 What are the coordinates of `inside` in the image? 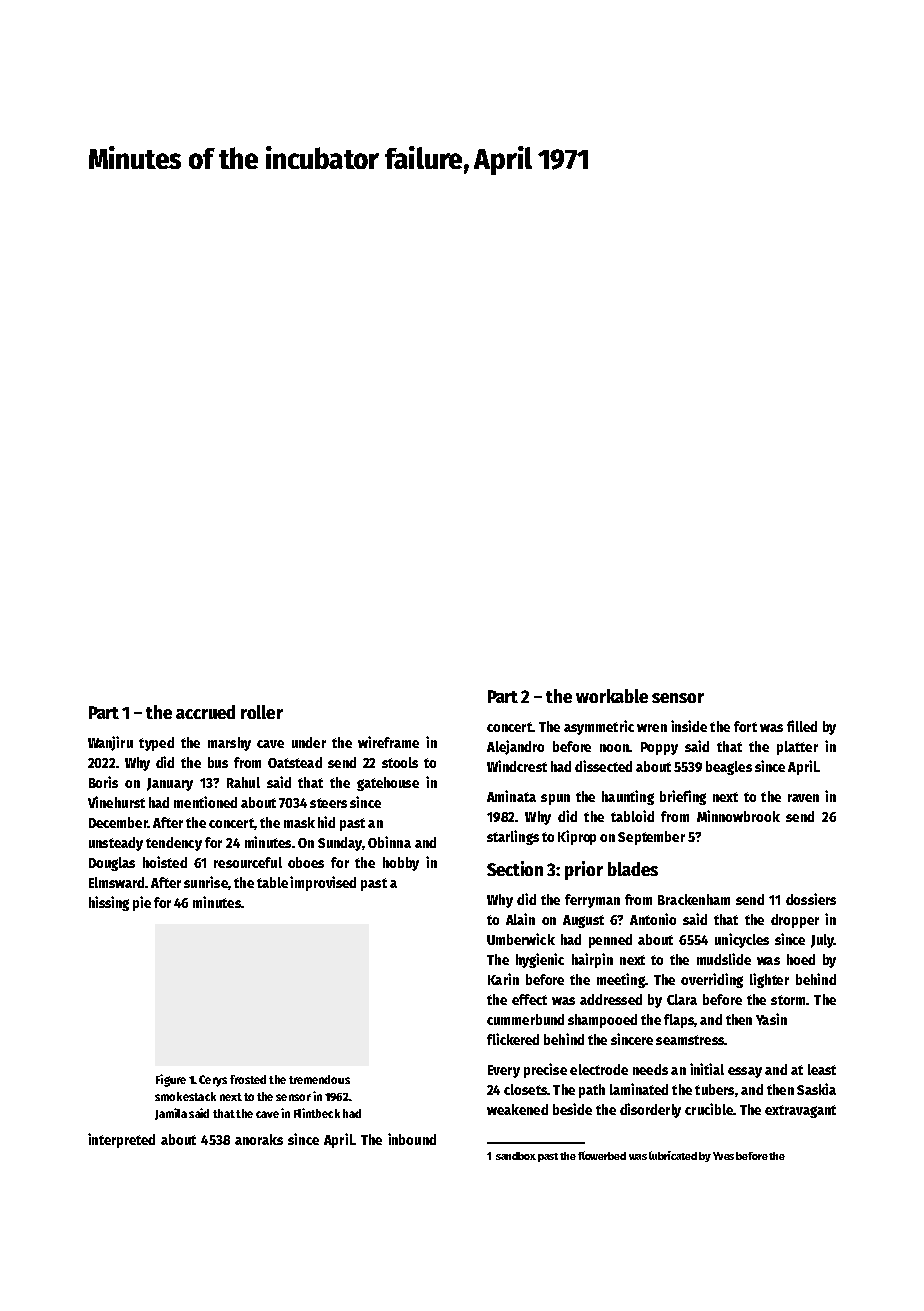 It's located at (689, 726).
